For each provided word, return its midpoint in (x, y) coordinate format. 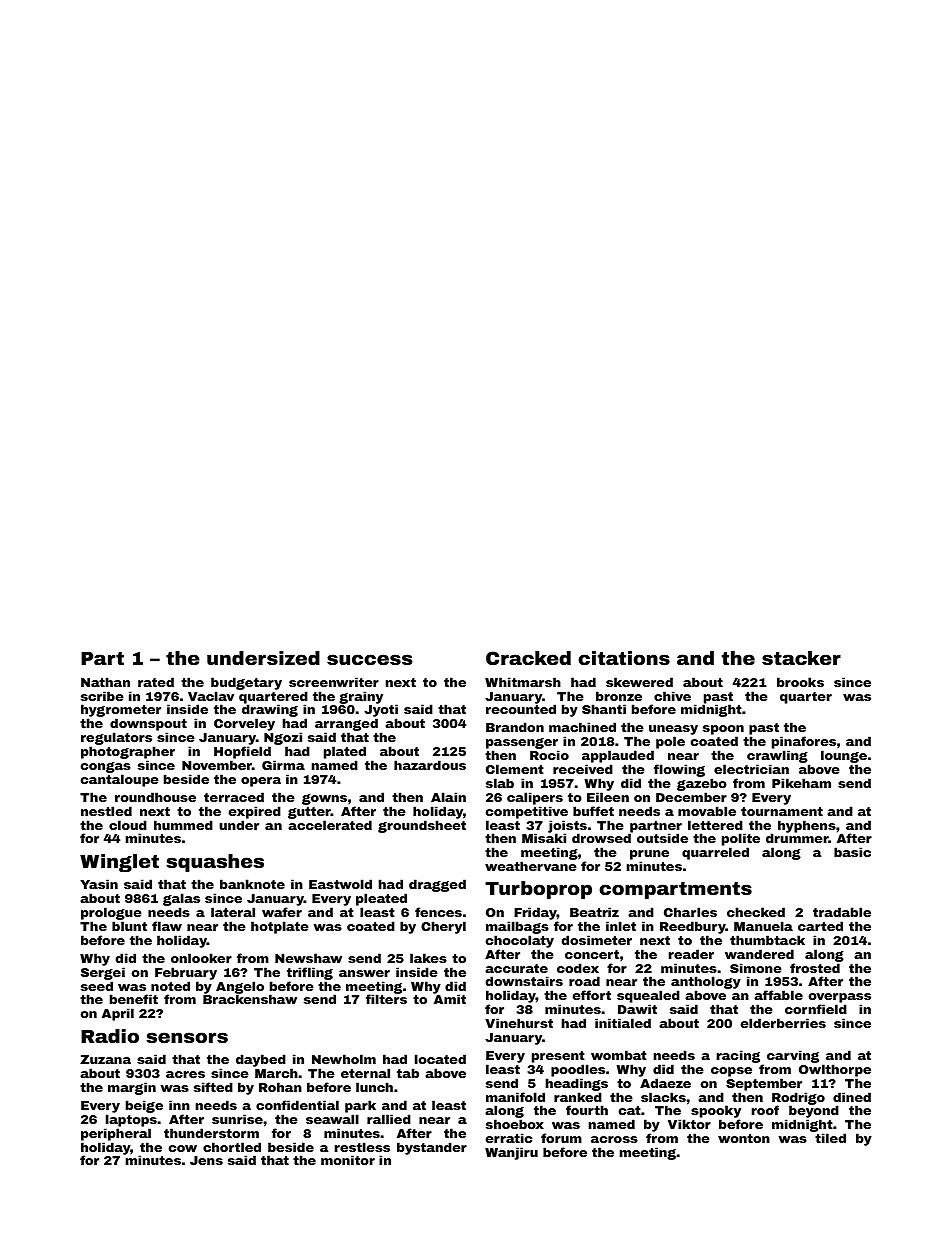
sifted (213, 1087)
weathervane (531, 866)
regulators (116, 738)
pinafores (804, 742)
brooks (800, 682)
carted (820, 926)
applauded (618, 756)
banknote (252, 884)
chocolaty (520, 941)
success (369, 659)
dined (852, 1097)
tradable (842, 912)
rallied (389, 1119)
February (186, 973)
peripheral (116, 1134)
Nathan (105, 682)
